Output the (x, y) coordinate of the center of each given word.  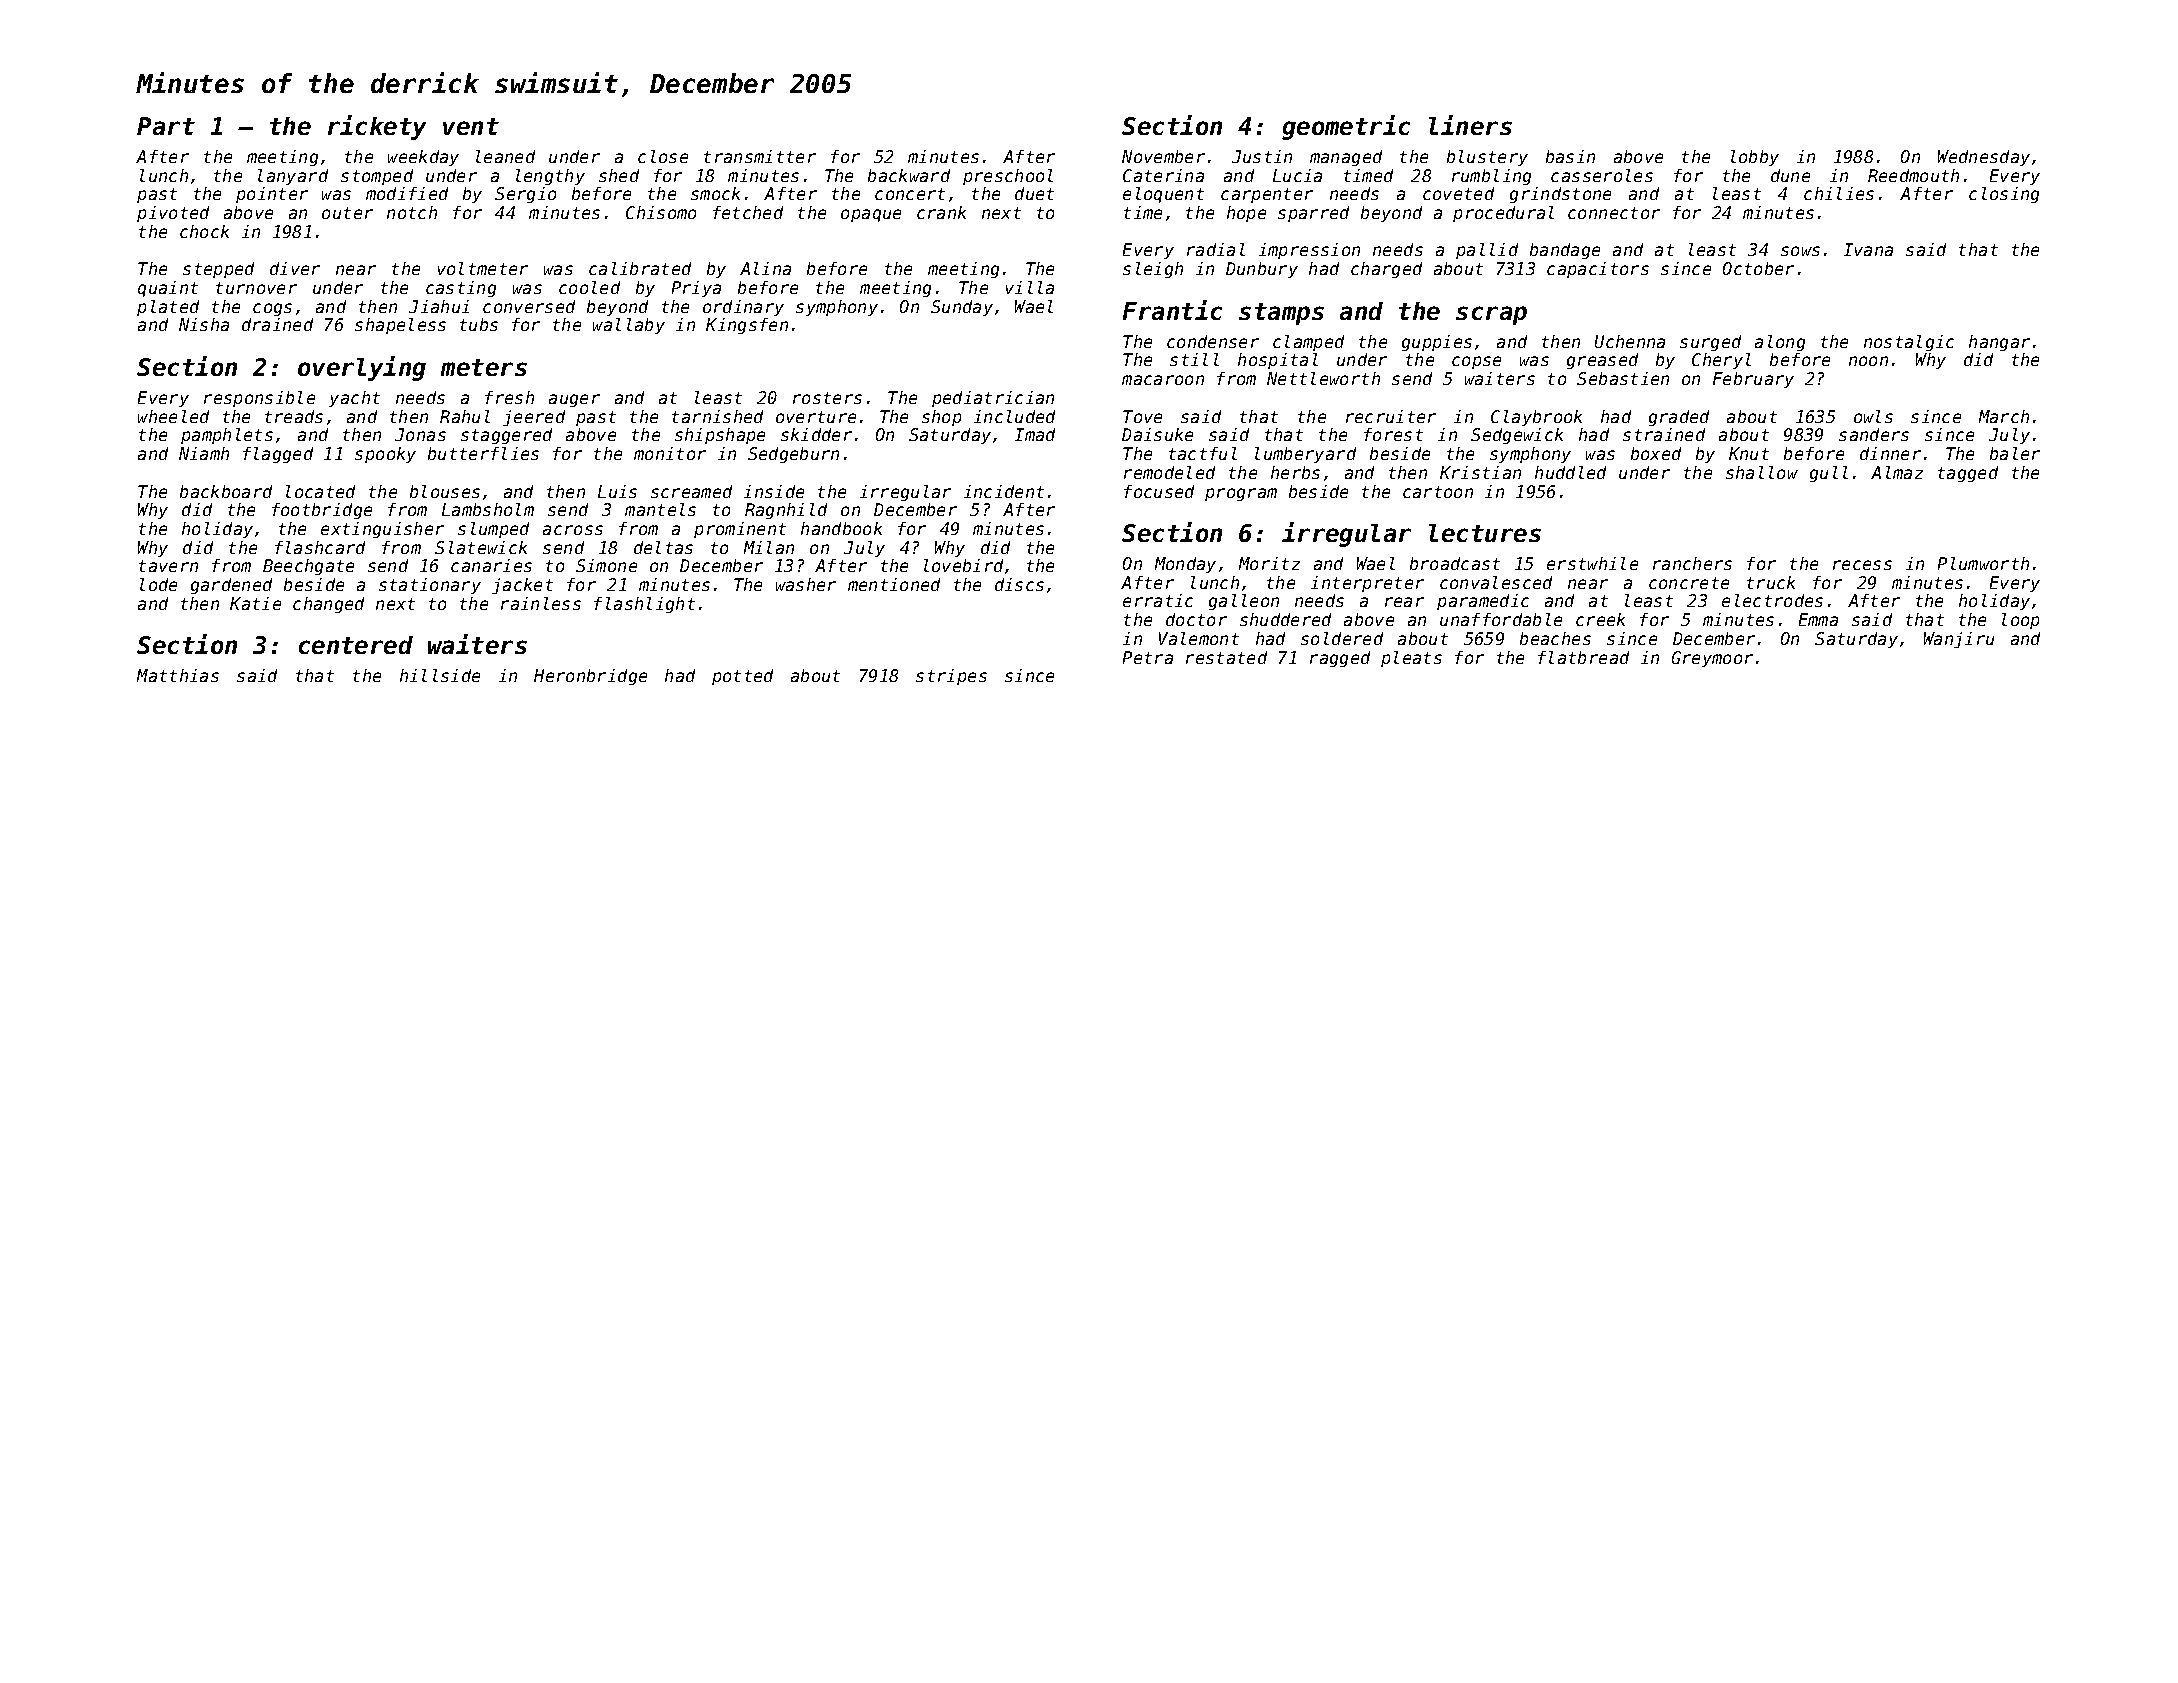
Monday (1185, 565)
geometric (1346, 127)
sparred (1313, 214)
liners (1470, 125)
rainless (541, 603)
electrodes (1772, 600)
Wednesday (1984, 158)
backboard (226, 491)
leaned (505, 156)
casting (461, 289)
